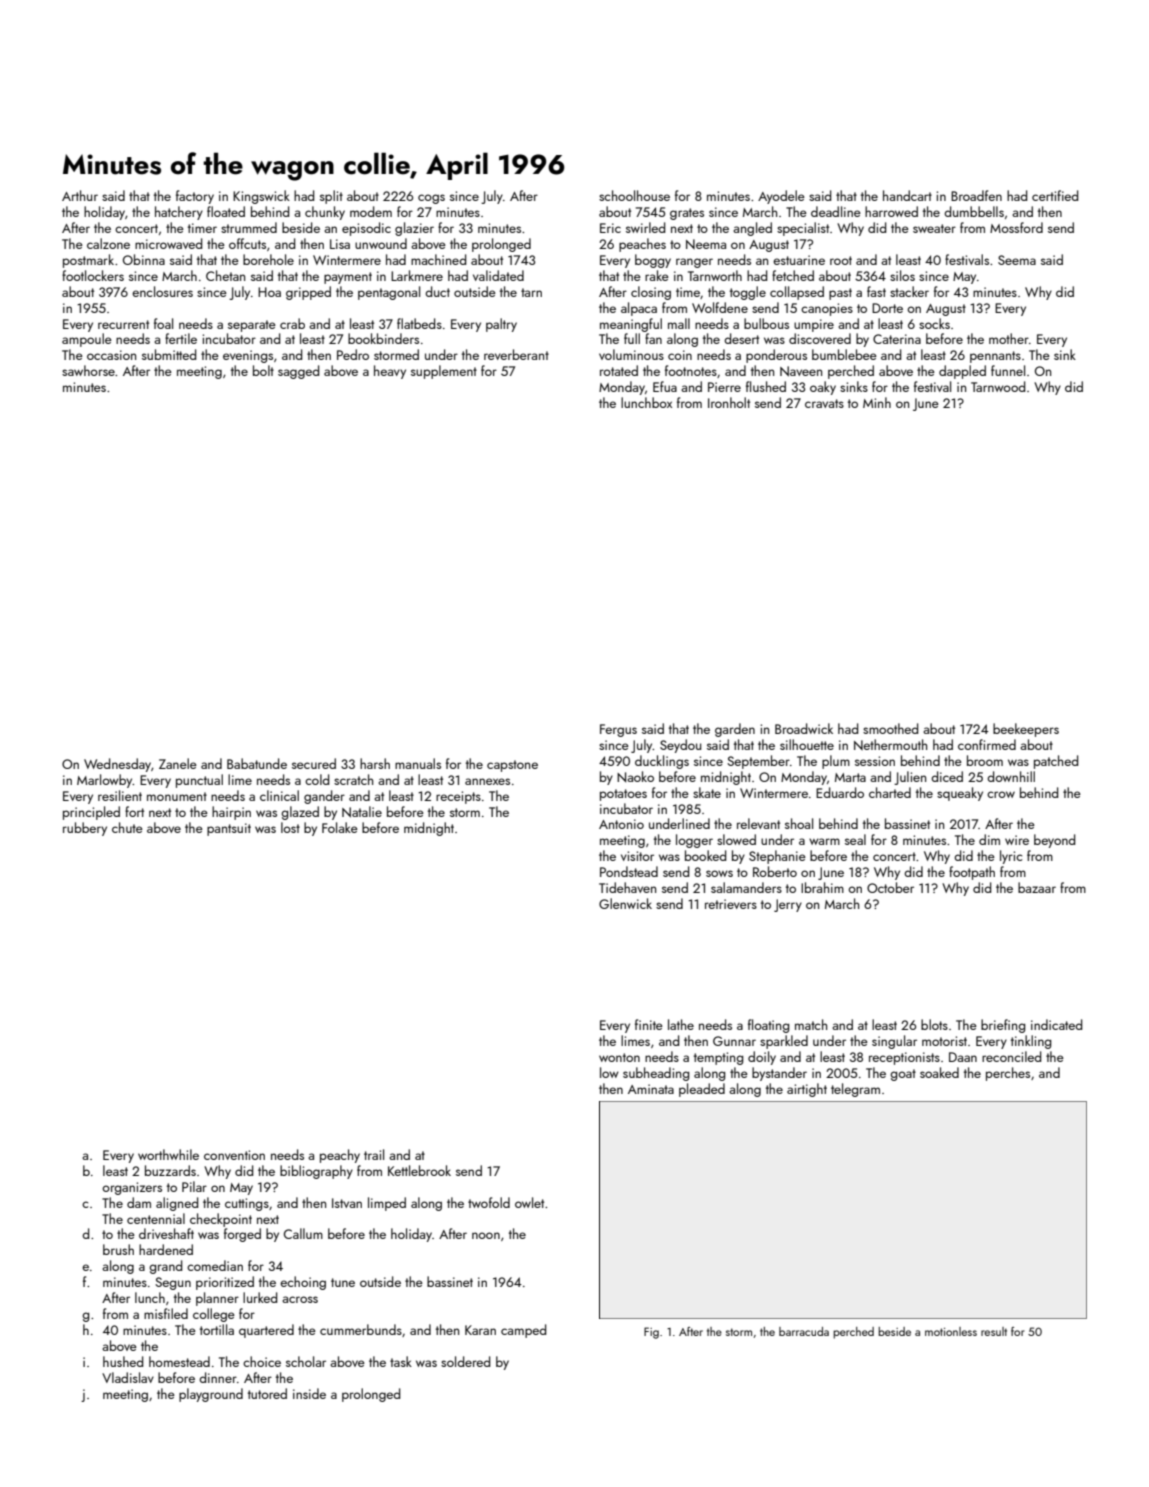 This document has width=1149, height=1487. Describe the element at coordinates (127, 827) in the document. I see `chute` at that location.
